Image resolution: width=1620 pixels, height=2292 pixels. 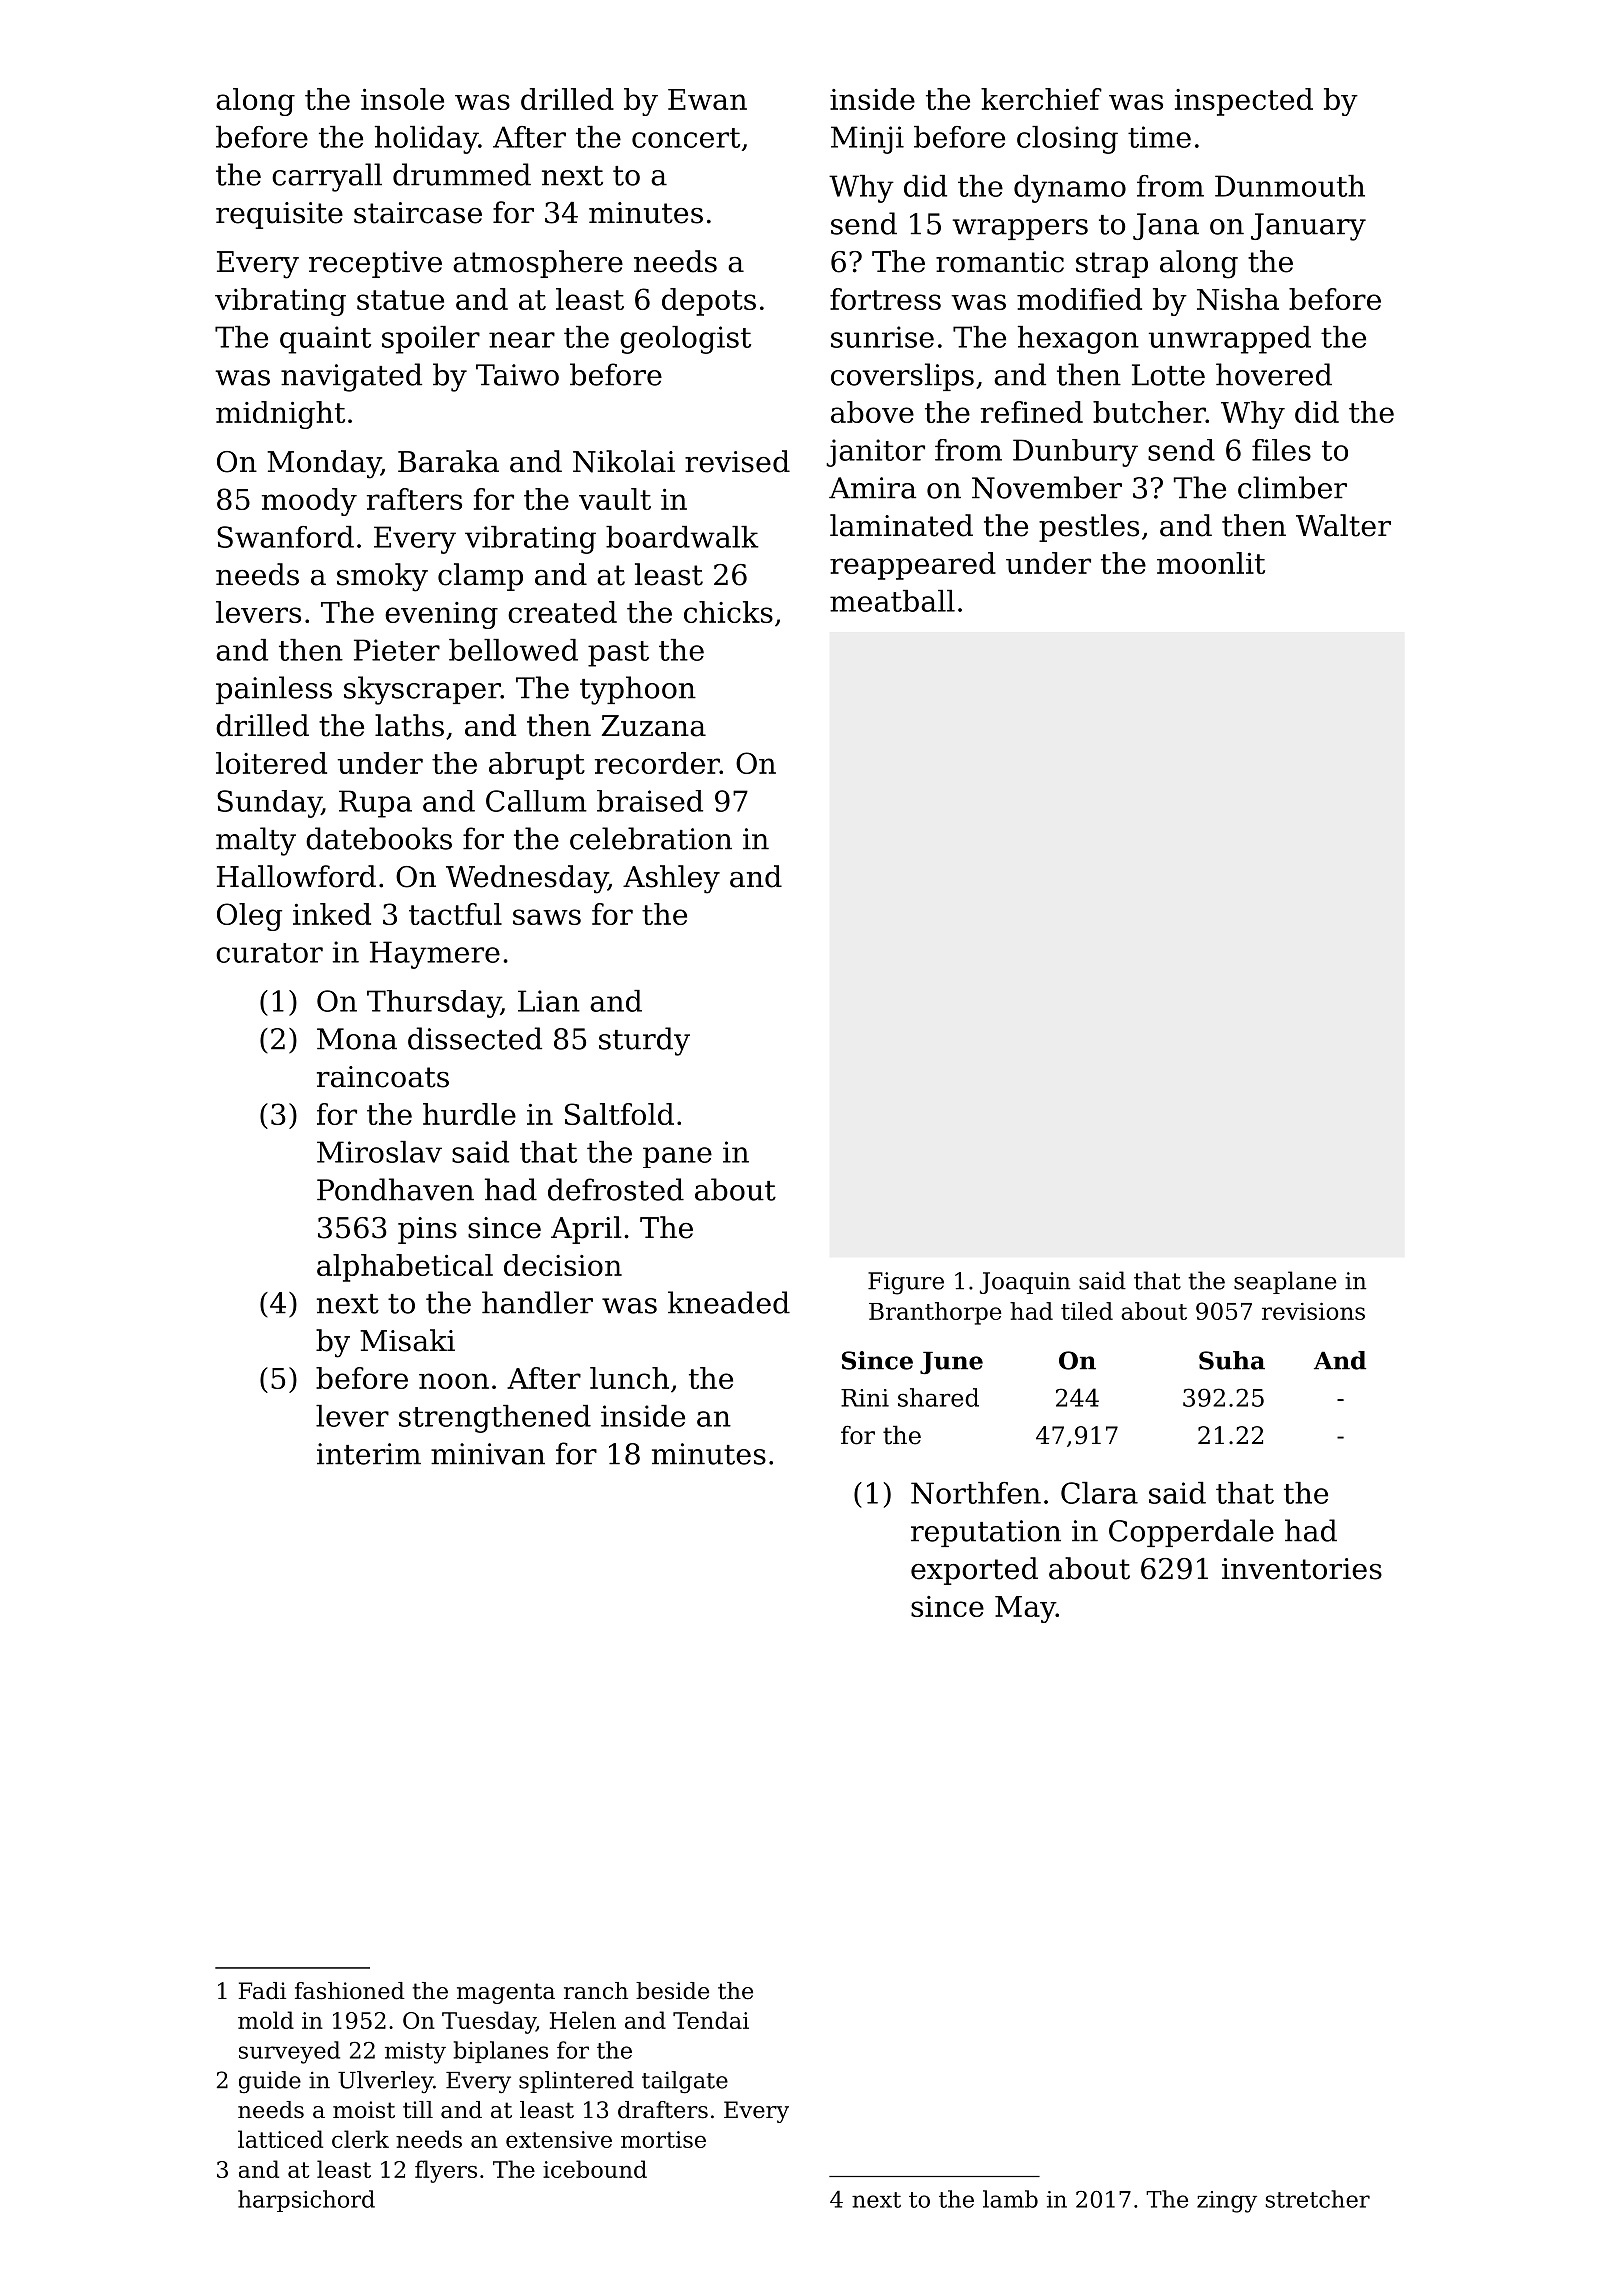 I want to click on coverslips, so click(x=902, y=377).
